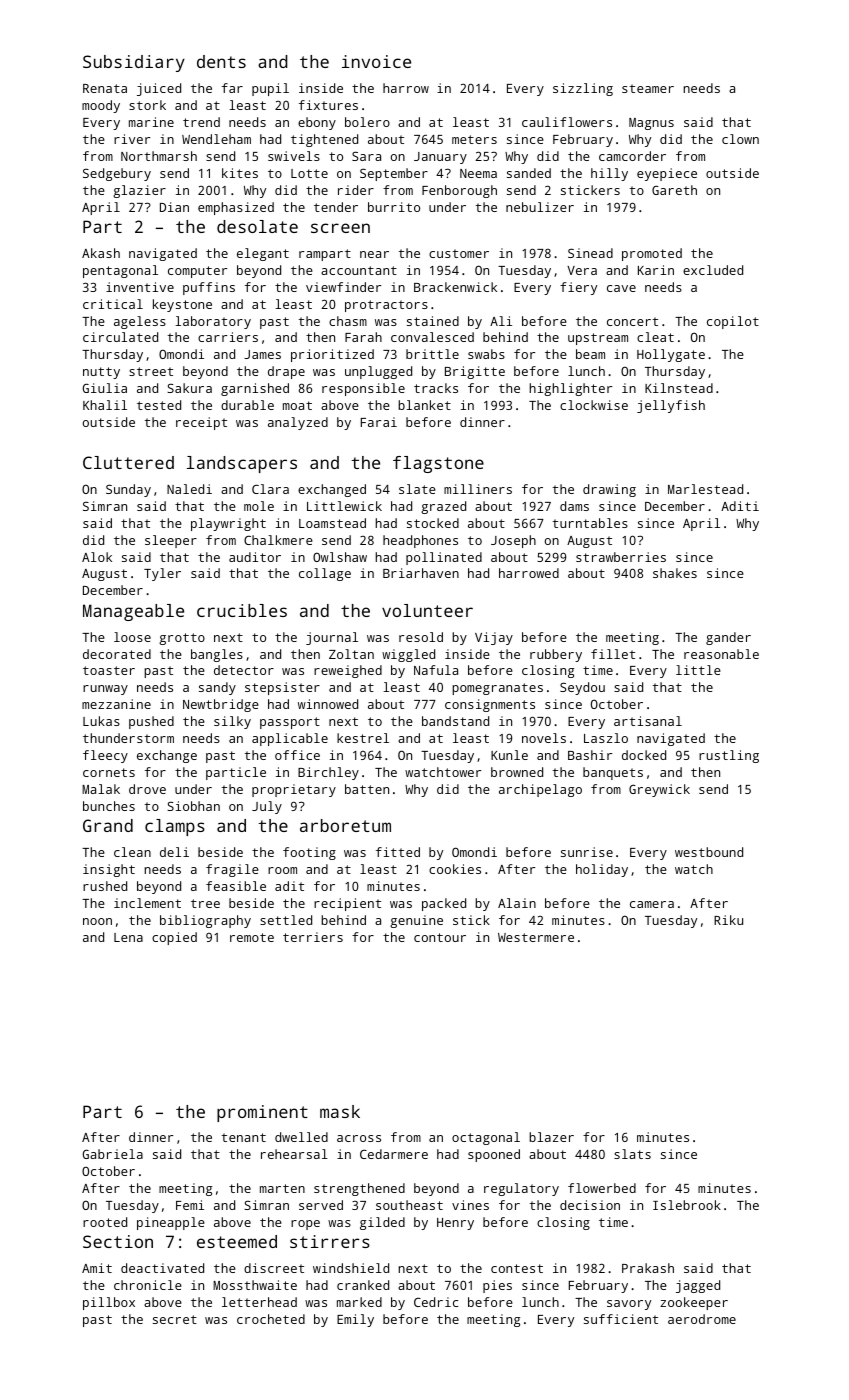 Image resolution: width=849 pixels, height=1400 pixels. I want to click on journal, so click(332, 638).
